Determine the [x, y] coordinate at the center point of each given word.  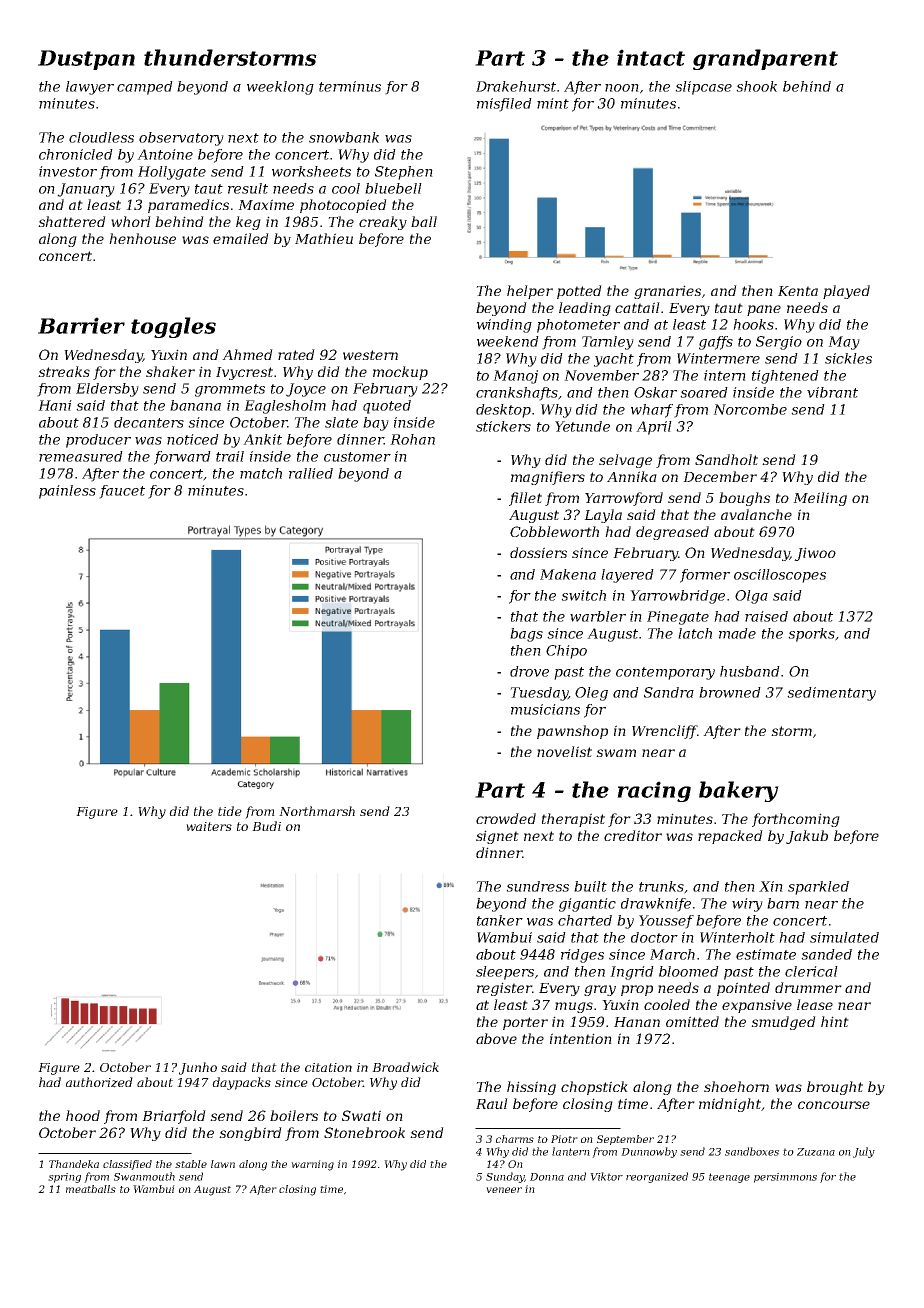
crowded [506, 818]
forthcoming [796, 820]
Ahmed [247, 354]
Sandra [669, 692]
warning [312, 1165]
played [846, 292]
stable [191, 1164]
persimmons [785, 1178]
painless [67, 492]
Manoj [515, 377]
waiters [209, 826]
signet [497, 837]
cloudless [101, 137]
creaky [383, 223]
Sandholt [726, 459]
